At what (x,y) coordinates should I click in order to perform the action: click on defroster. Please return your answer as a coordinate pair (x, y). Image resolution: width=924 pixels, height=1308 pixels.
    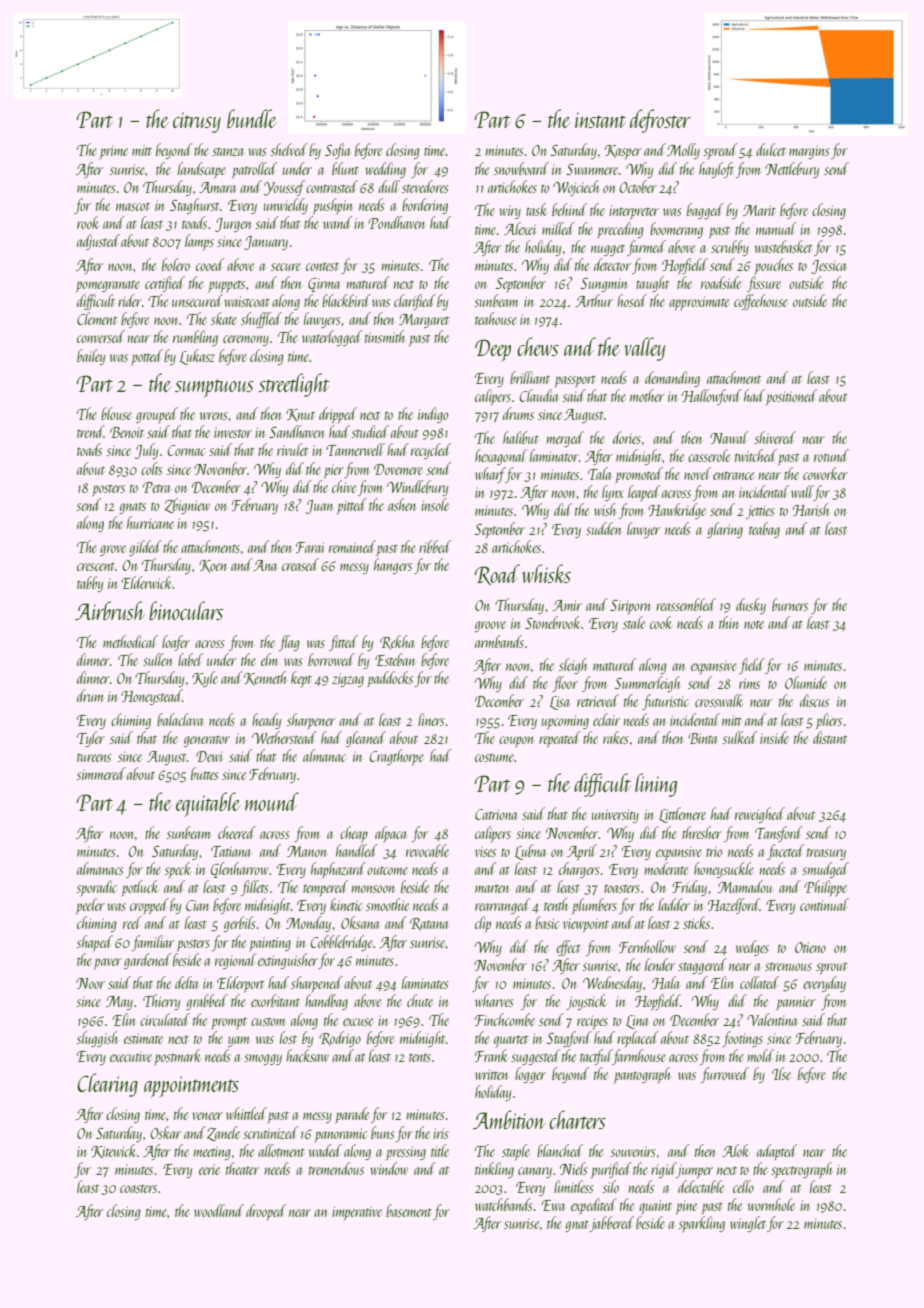
    Looking at the image, I should click on (660, 121).
